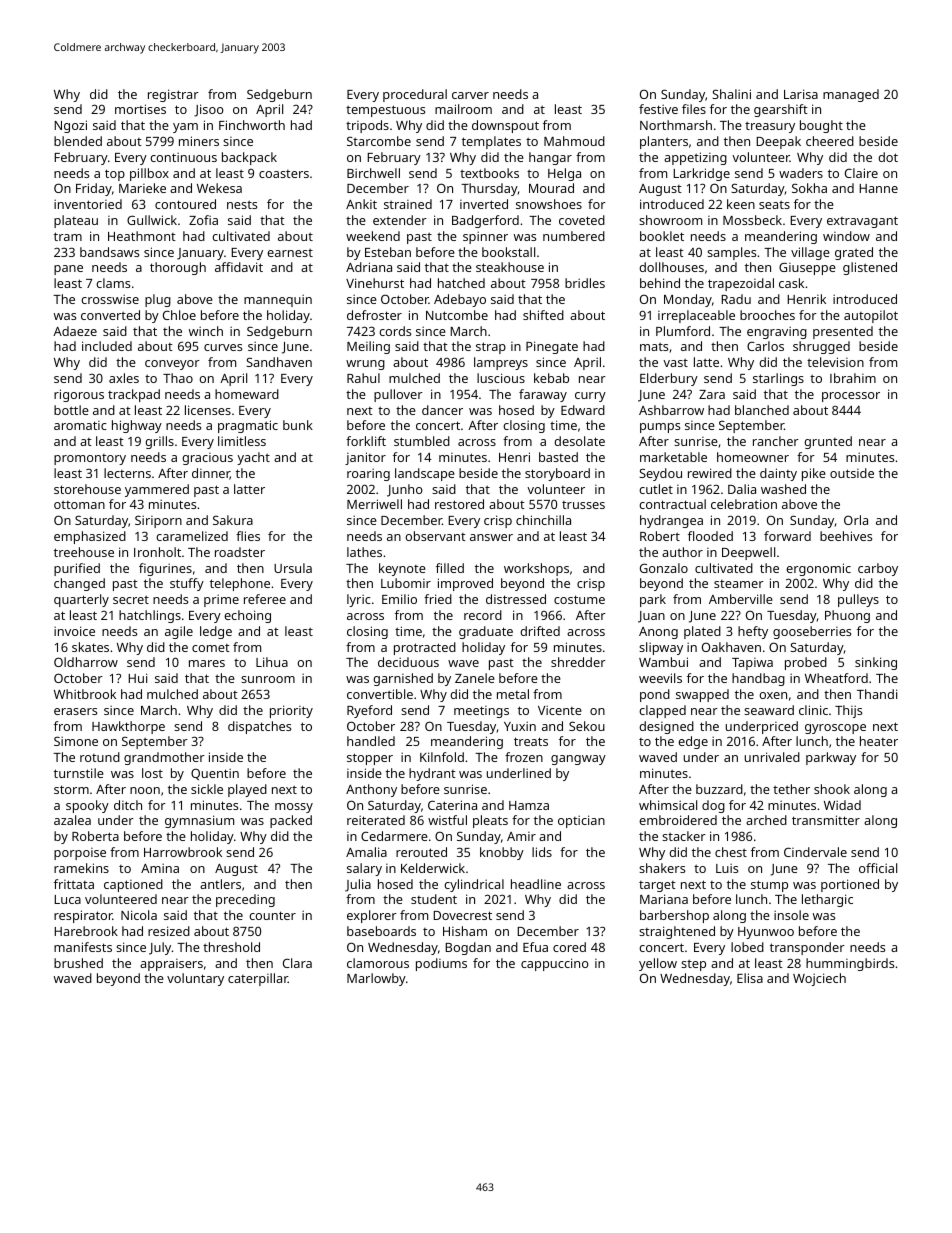 This screenshot has height=1233, width=952. Describe the element at coordinates (86, 662) in the screenshot. I see `Oldharrow` at that location.
